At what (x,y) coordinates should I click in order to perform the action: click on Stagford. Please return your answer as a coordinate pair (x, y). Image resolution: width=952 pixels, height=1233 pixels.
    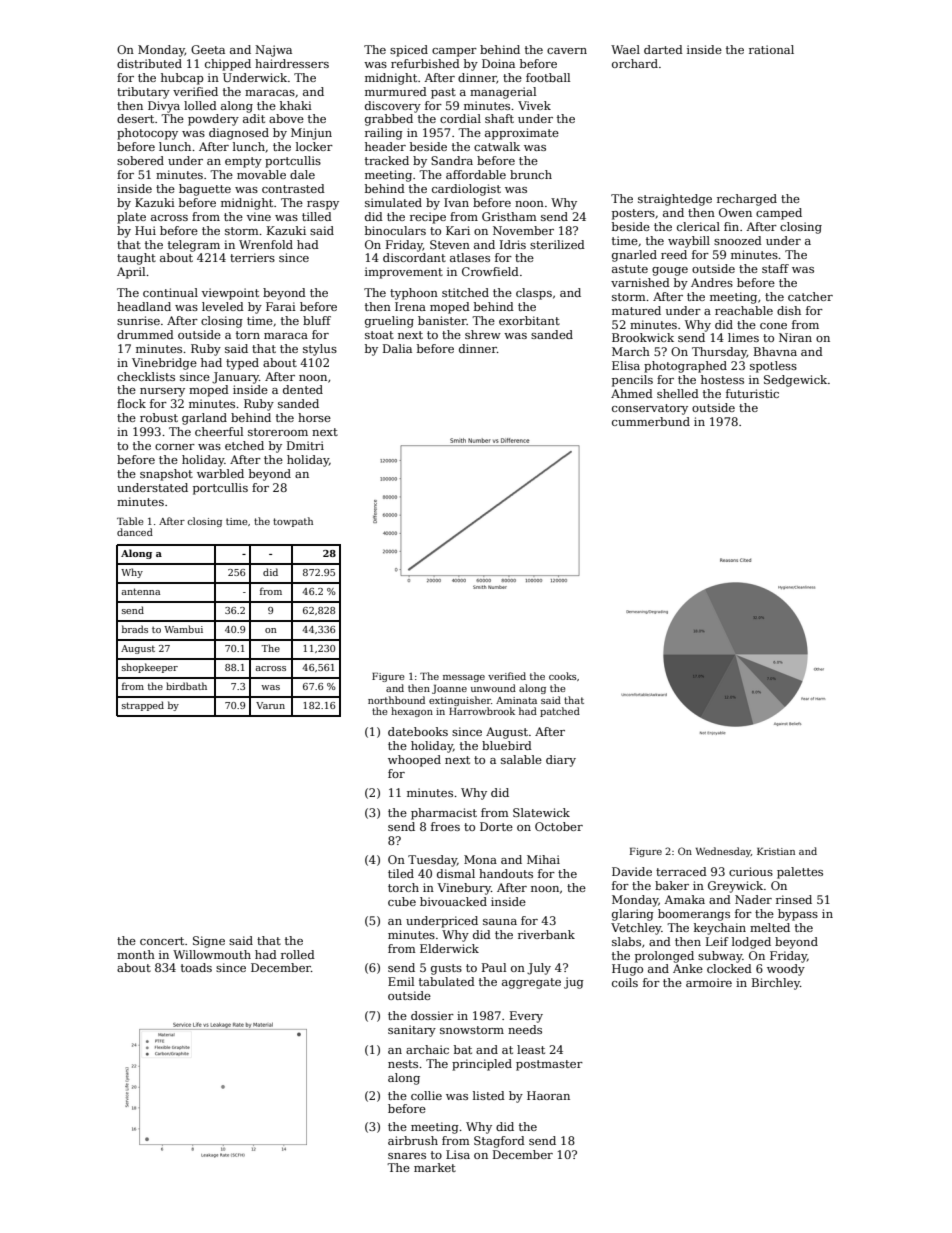
    Looking at the image, I should click on (499, 1142).
